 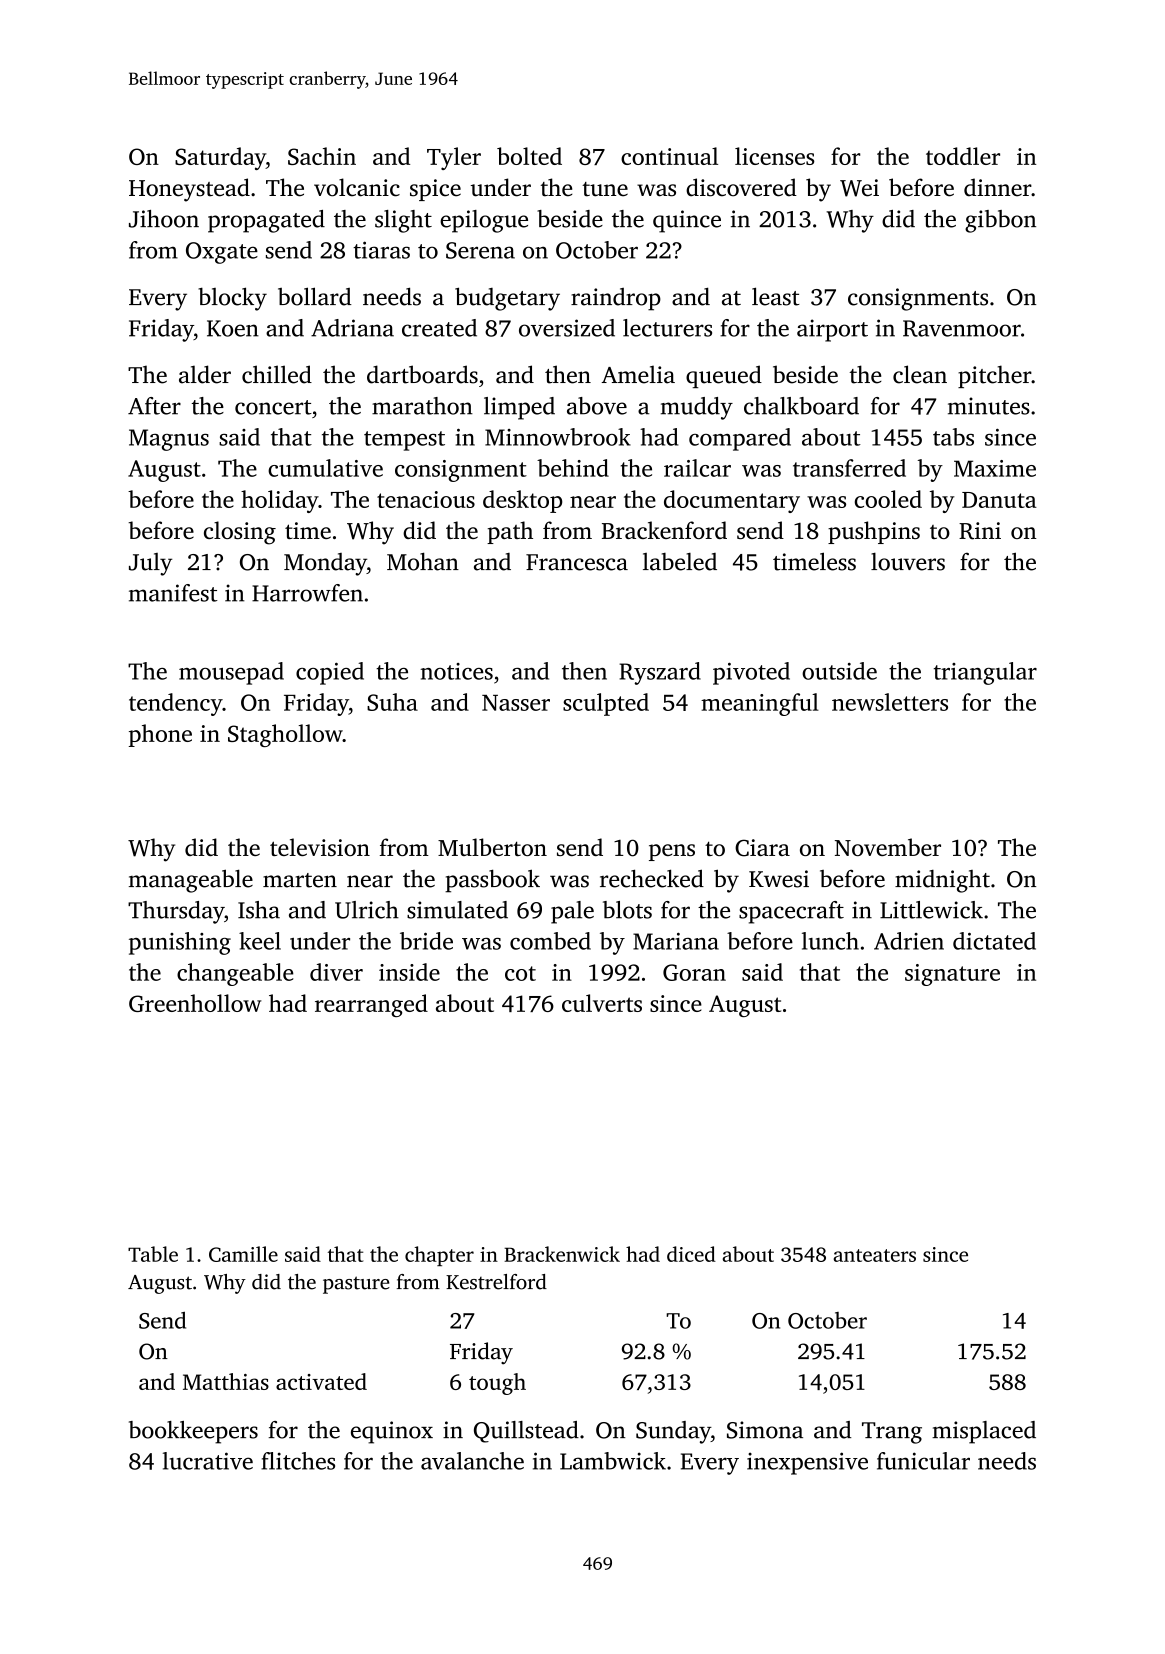 I want to click on lucrative, so click(x=208, y=1461).
